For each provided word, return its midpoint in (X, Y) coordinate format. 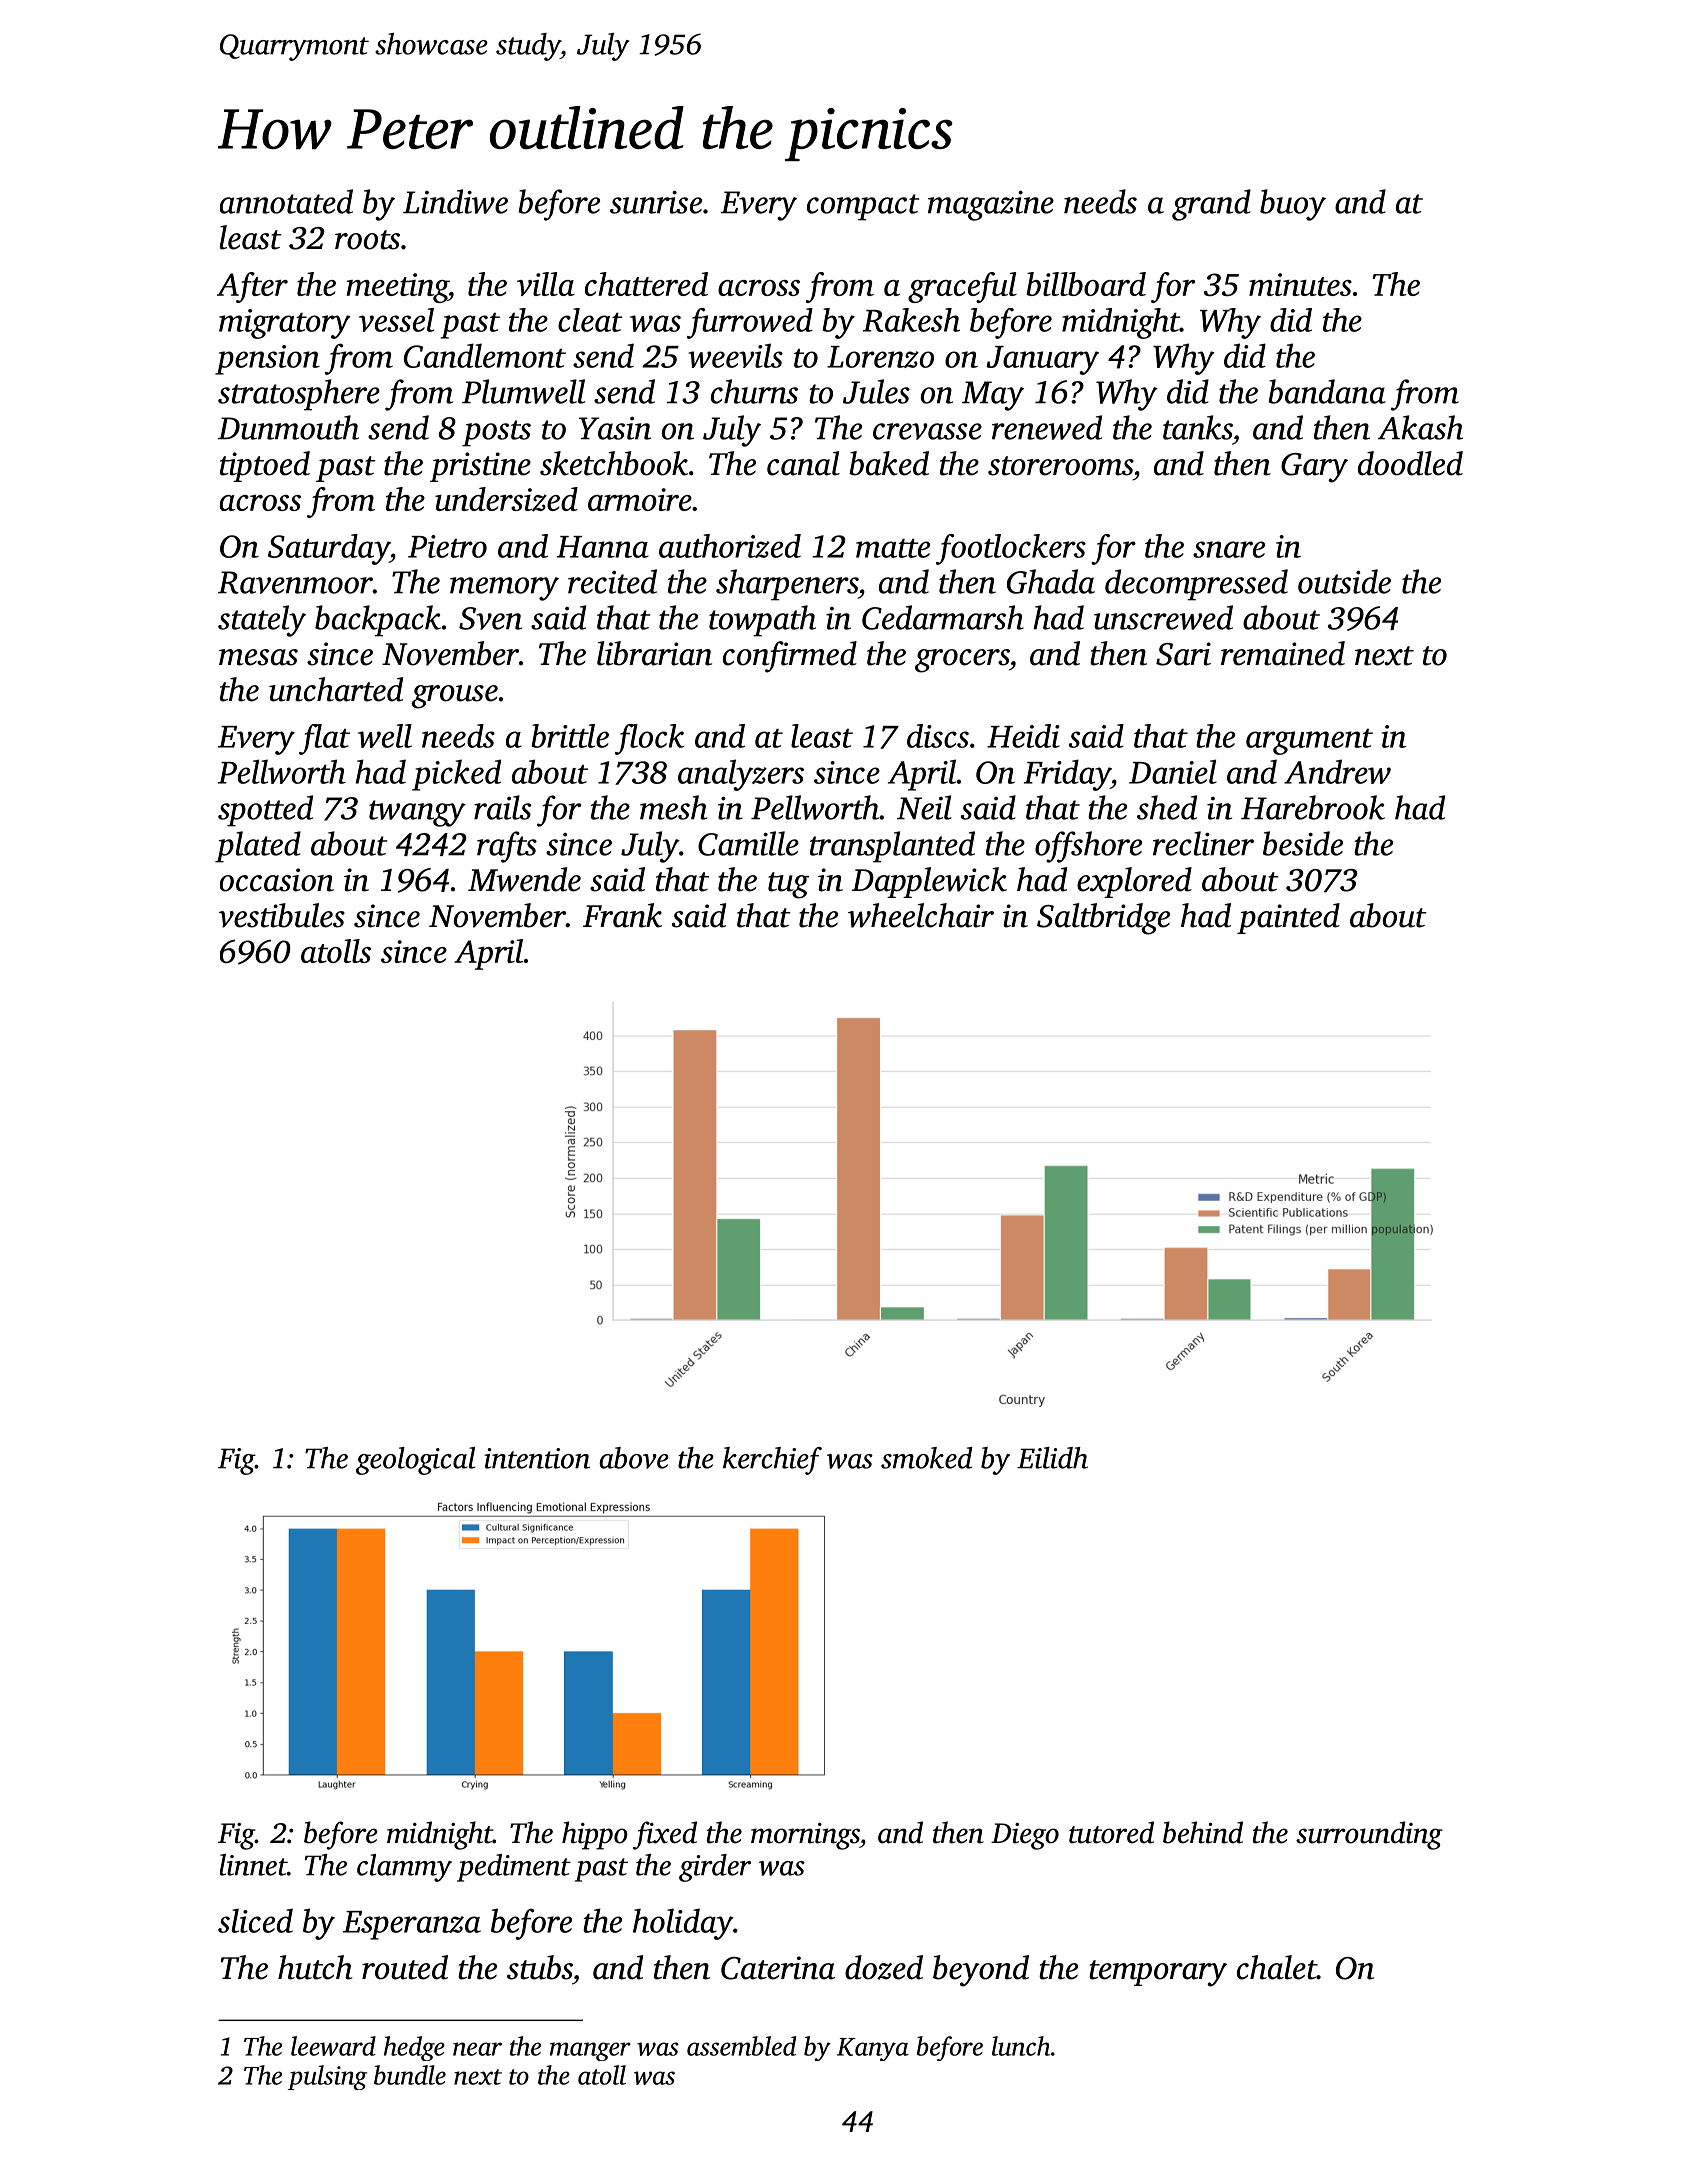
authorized (730, 546)
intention (537, 1458)
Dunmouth (288, 427)
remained (1283, 653)
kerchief (772, 1461)
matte (893, 548)
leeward (333, 2046)
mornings (805, 1836)
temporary (1158, 1973)
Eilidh (1052, 1458)
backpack (378, 621)
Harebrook (1313, 807)
